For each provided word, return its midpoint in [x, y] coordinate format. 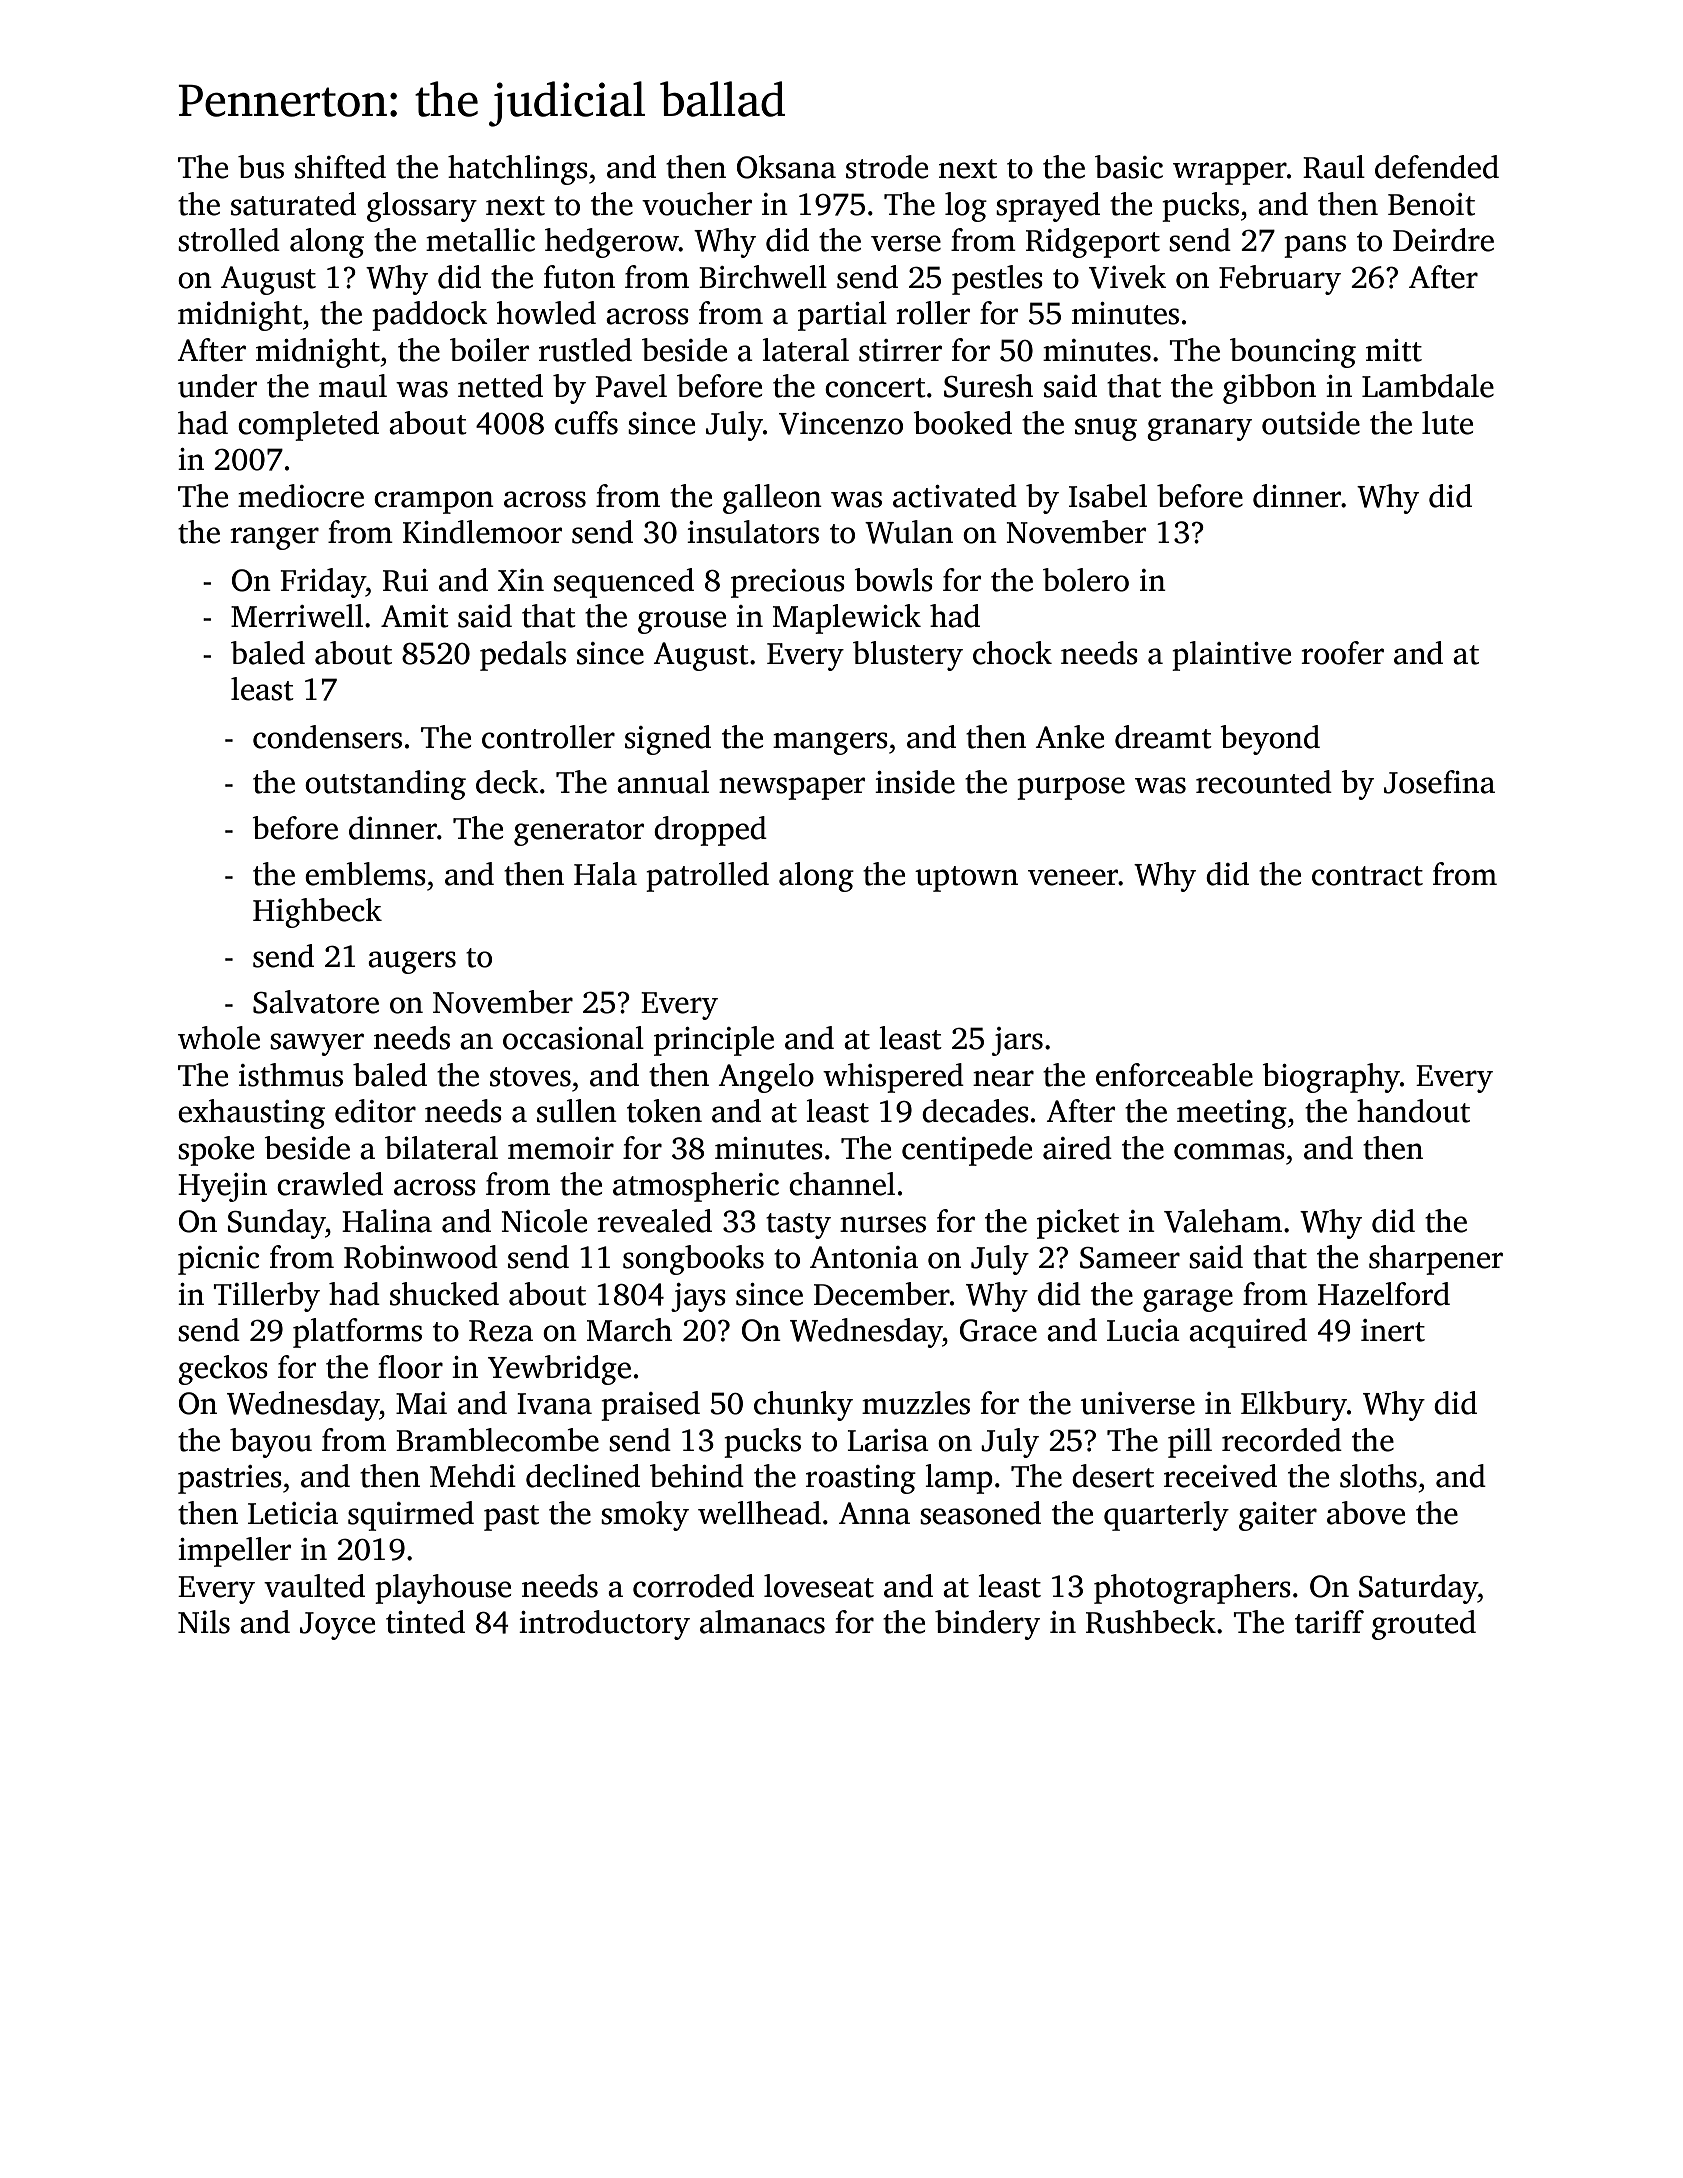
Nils [204, 1622]
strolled [229, 240]
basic [1129, 167]
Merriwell [297, 616]
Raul [1334, 167]
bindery [987, 1625]
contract [1367, 876]
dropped [710, 831]
